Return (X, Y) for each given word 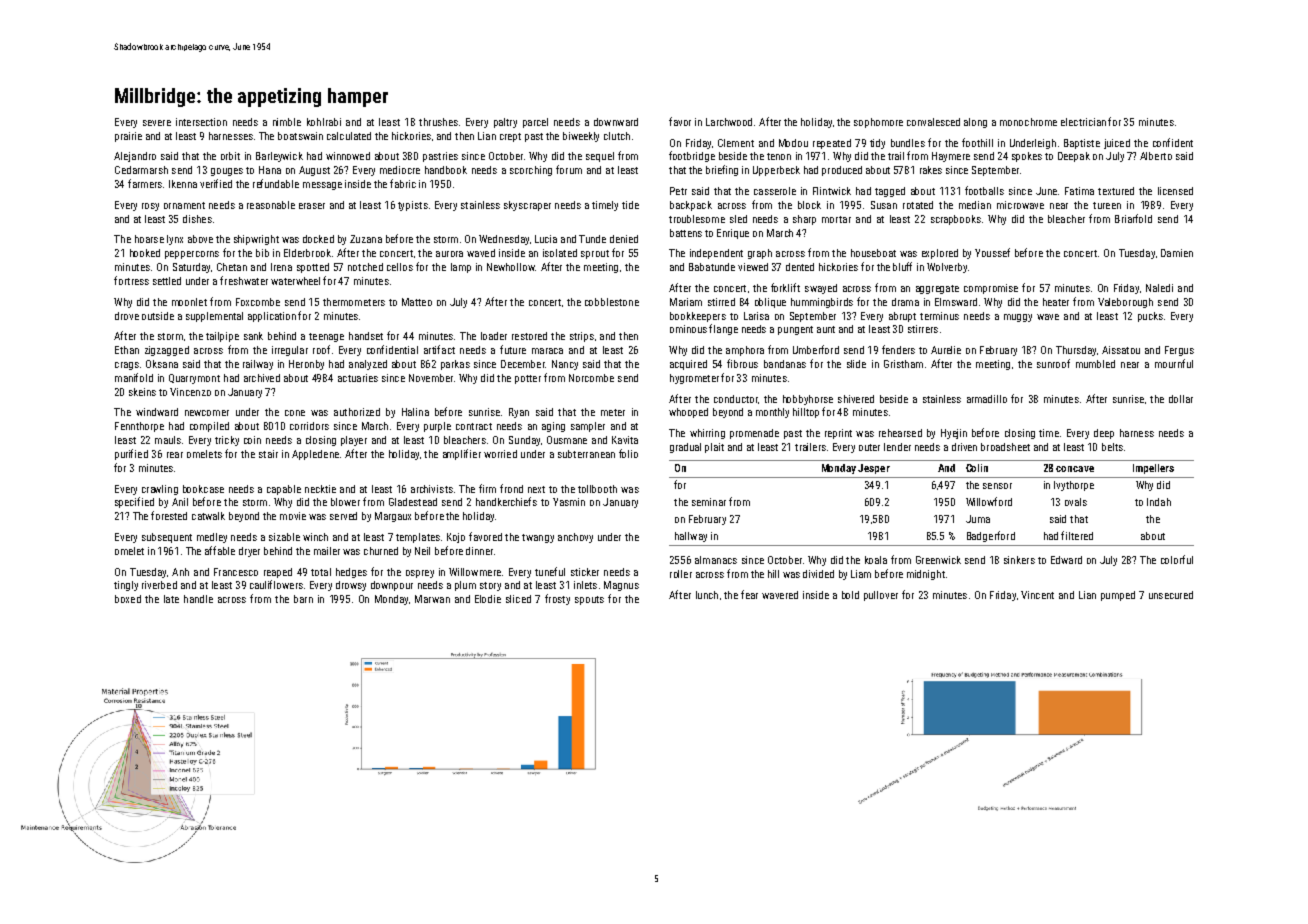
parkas (455, 365)
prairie (128, 137)
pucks (1150, 317)
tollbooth (597, 489)
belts (1112, 447)
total (321, 572)
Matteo (417, 302)
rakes (931, 170)
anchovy (575, 538)
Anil (180, 502)
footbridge (692, 156)
